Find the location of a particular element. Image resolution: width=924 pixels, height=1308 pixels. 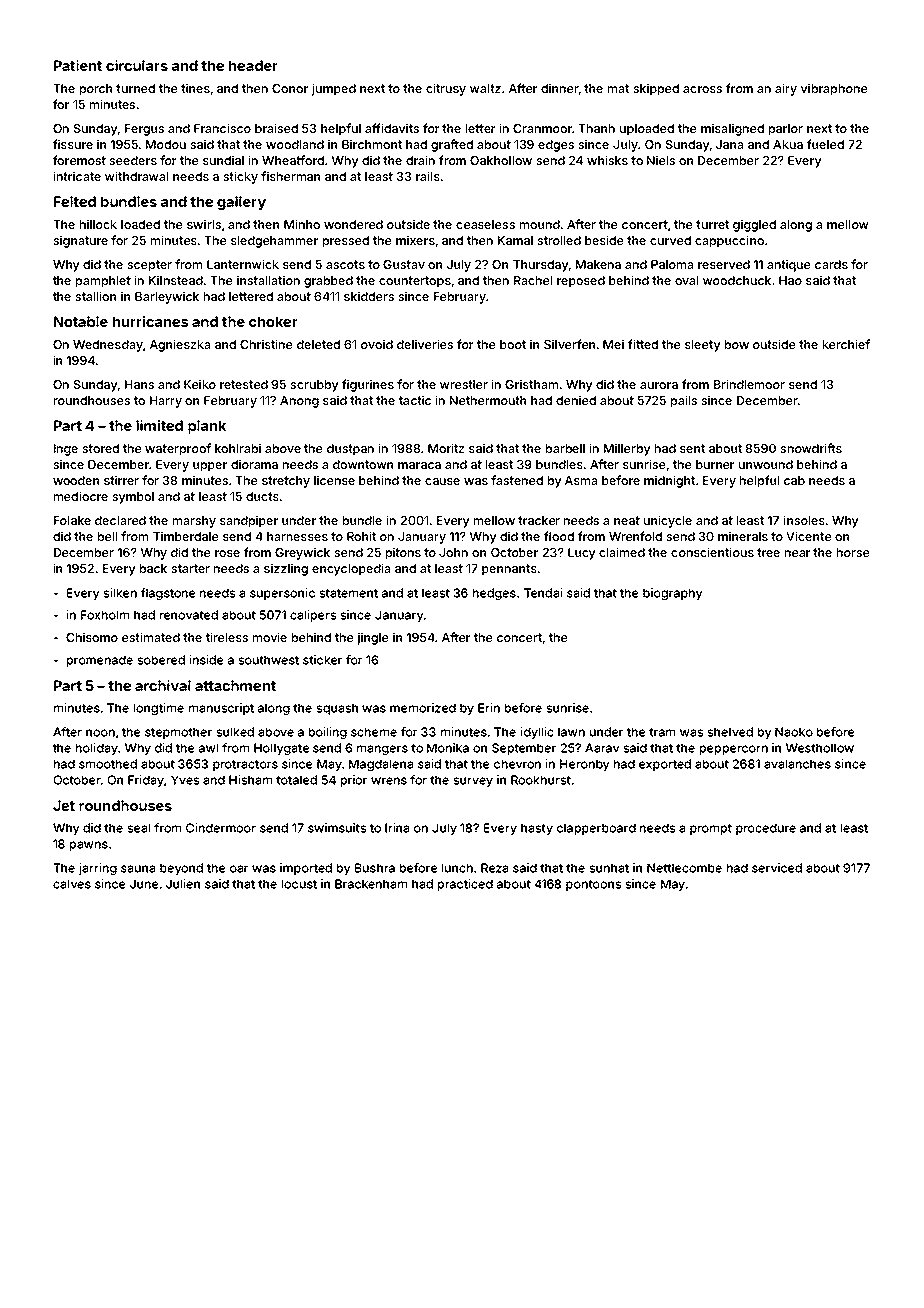

snowdrifts is located at coordinates (811, 448).
